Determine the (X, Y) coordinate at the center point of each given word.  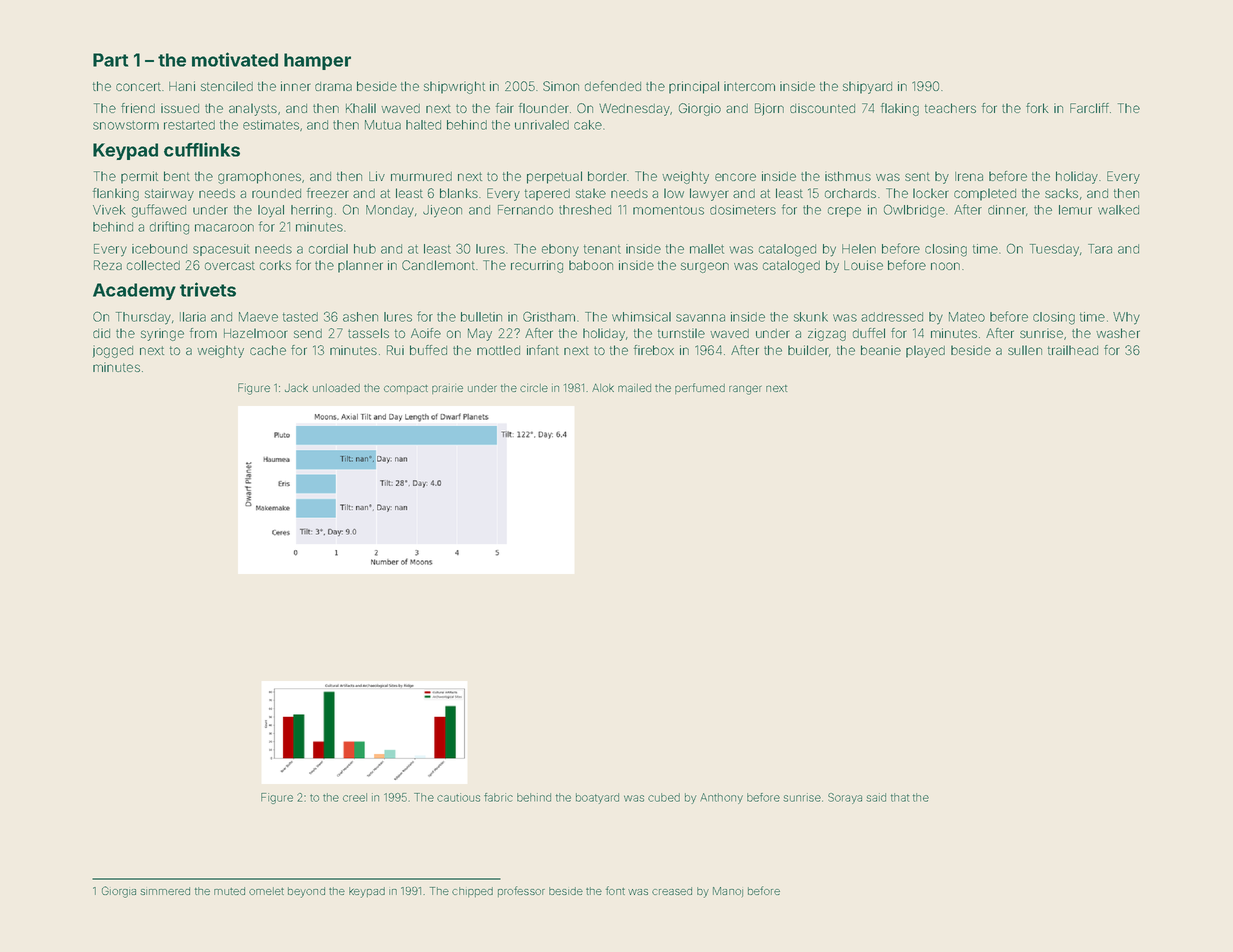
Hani (182, 86)
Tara (1100, 249)
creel (355, 797)
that (900, 797)
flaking (900, 109)
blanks (459, 193)
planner (360, 266)
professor (521, 891)
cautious (458, 797)
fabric (498, 797)
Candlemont (438, 265)
